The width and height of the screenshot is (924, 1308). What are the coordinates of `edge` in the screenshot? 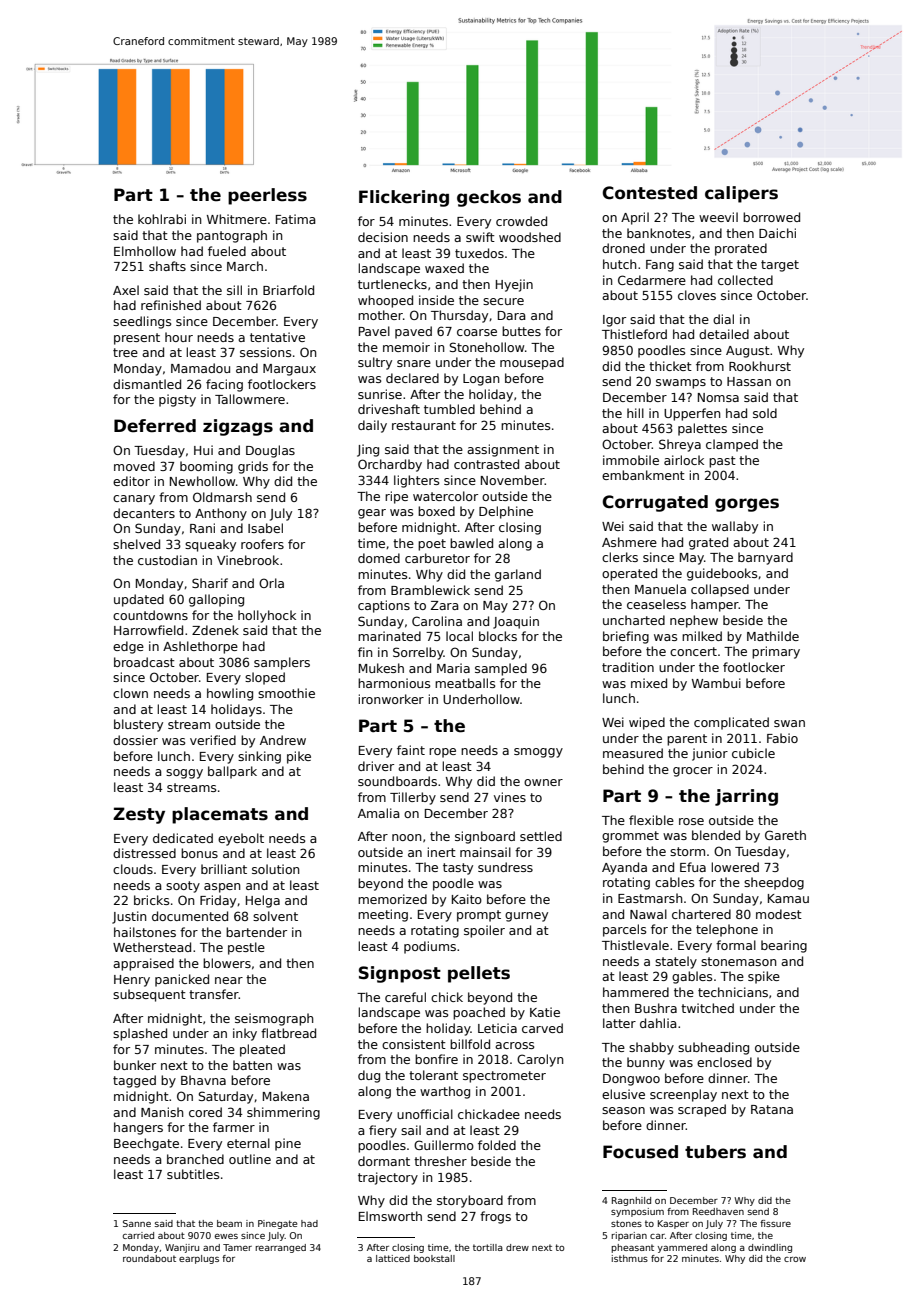 It's located at (128, 647).
